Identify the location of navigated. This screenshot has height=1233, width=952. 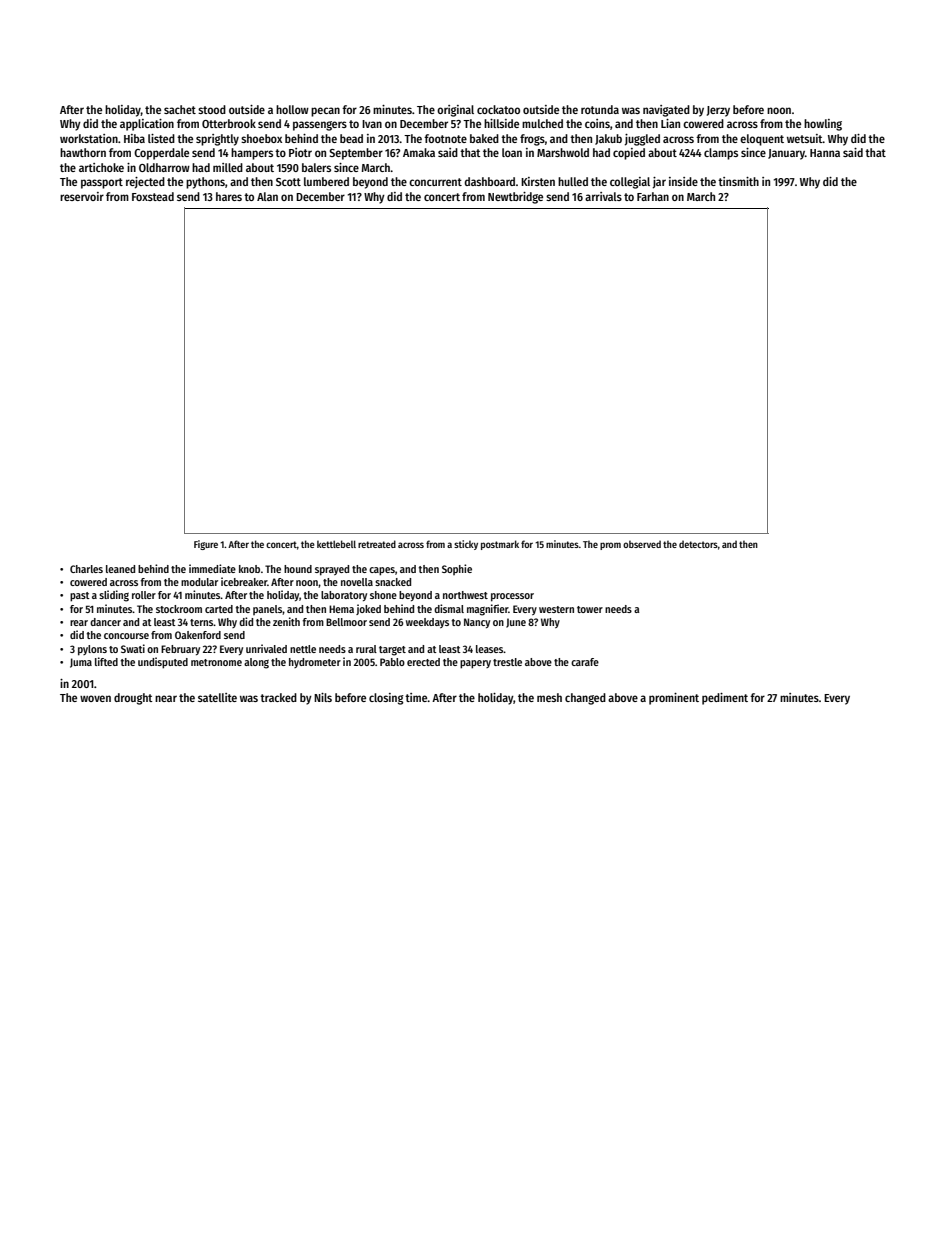
(666, 111).
